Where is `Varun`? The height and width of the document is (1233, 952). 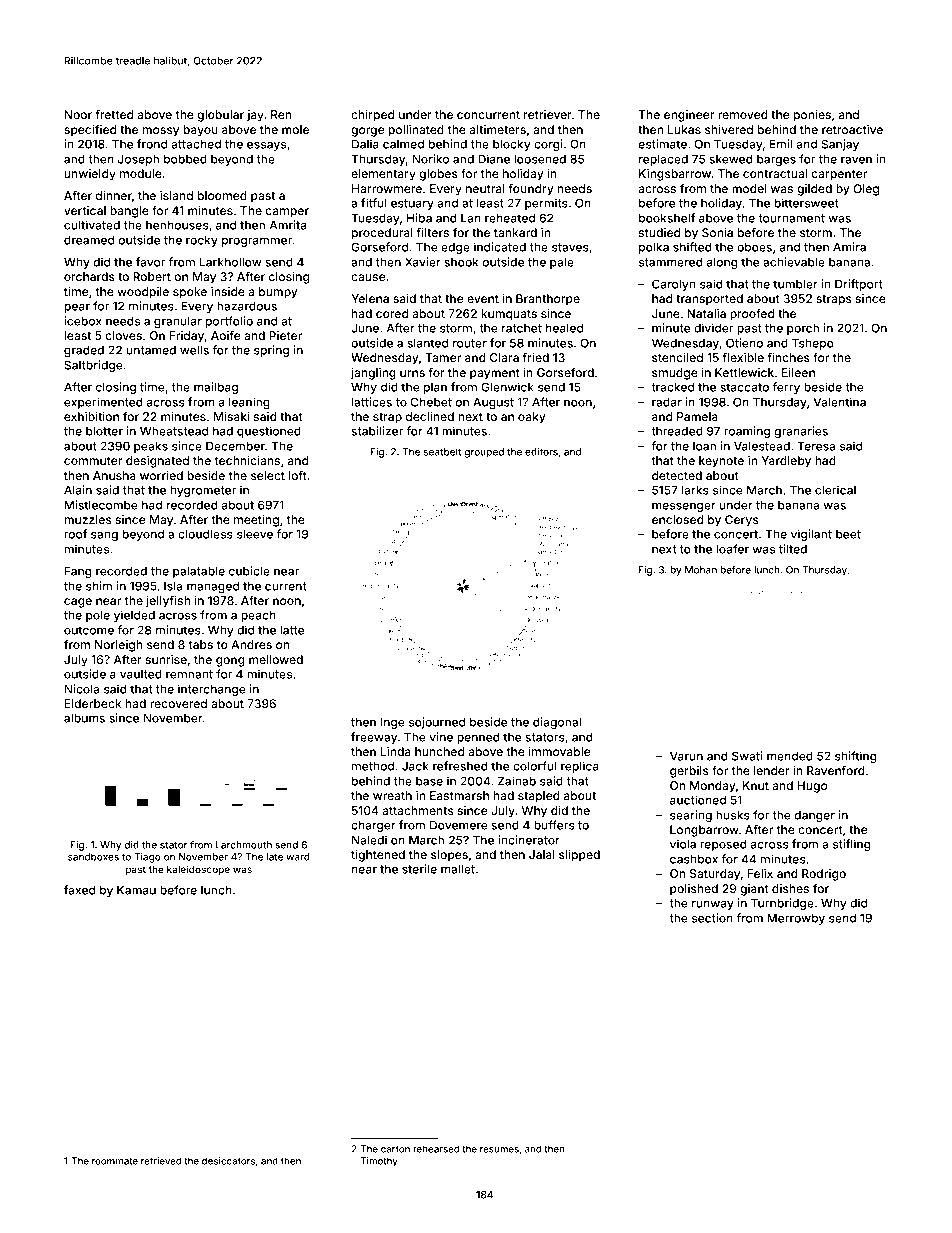 Varun is located at coordinates (686, 756).
